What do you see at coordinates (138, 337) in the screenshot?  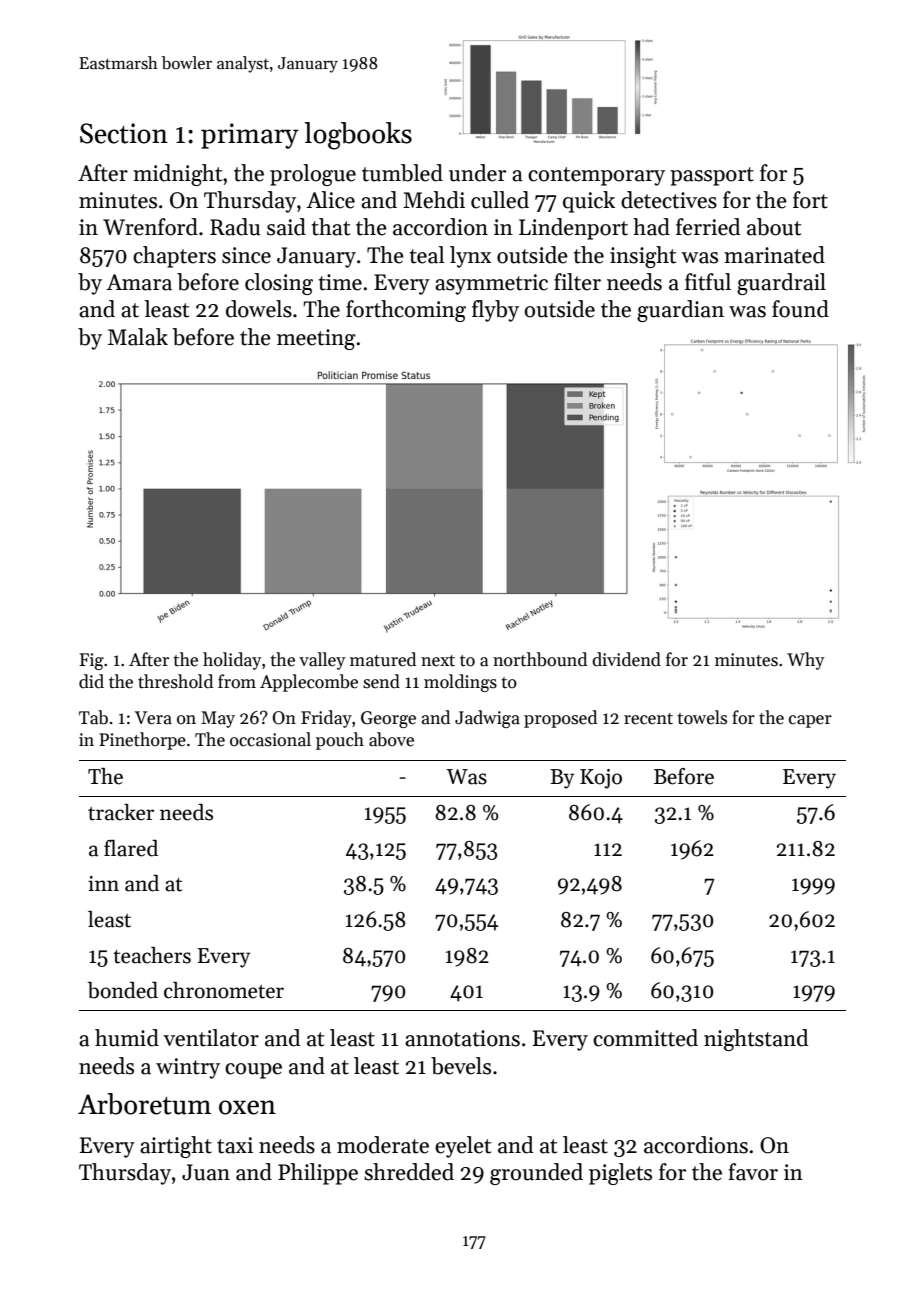 I see `Malak` at bounding box center [138, 337].
